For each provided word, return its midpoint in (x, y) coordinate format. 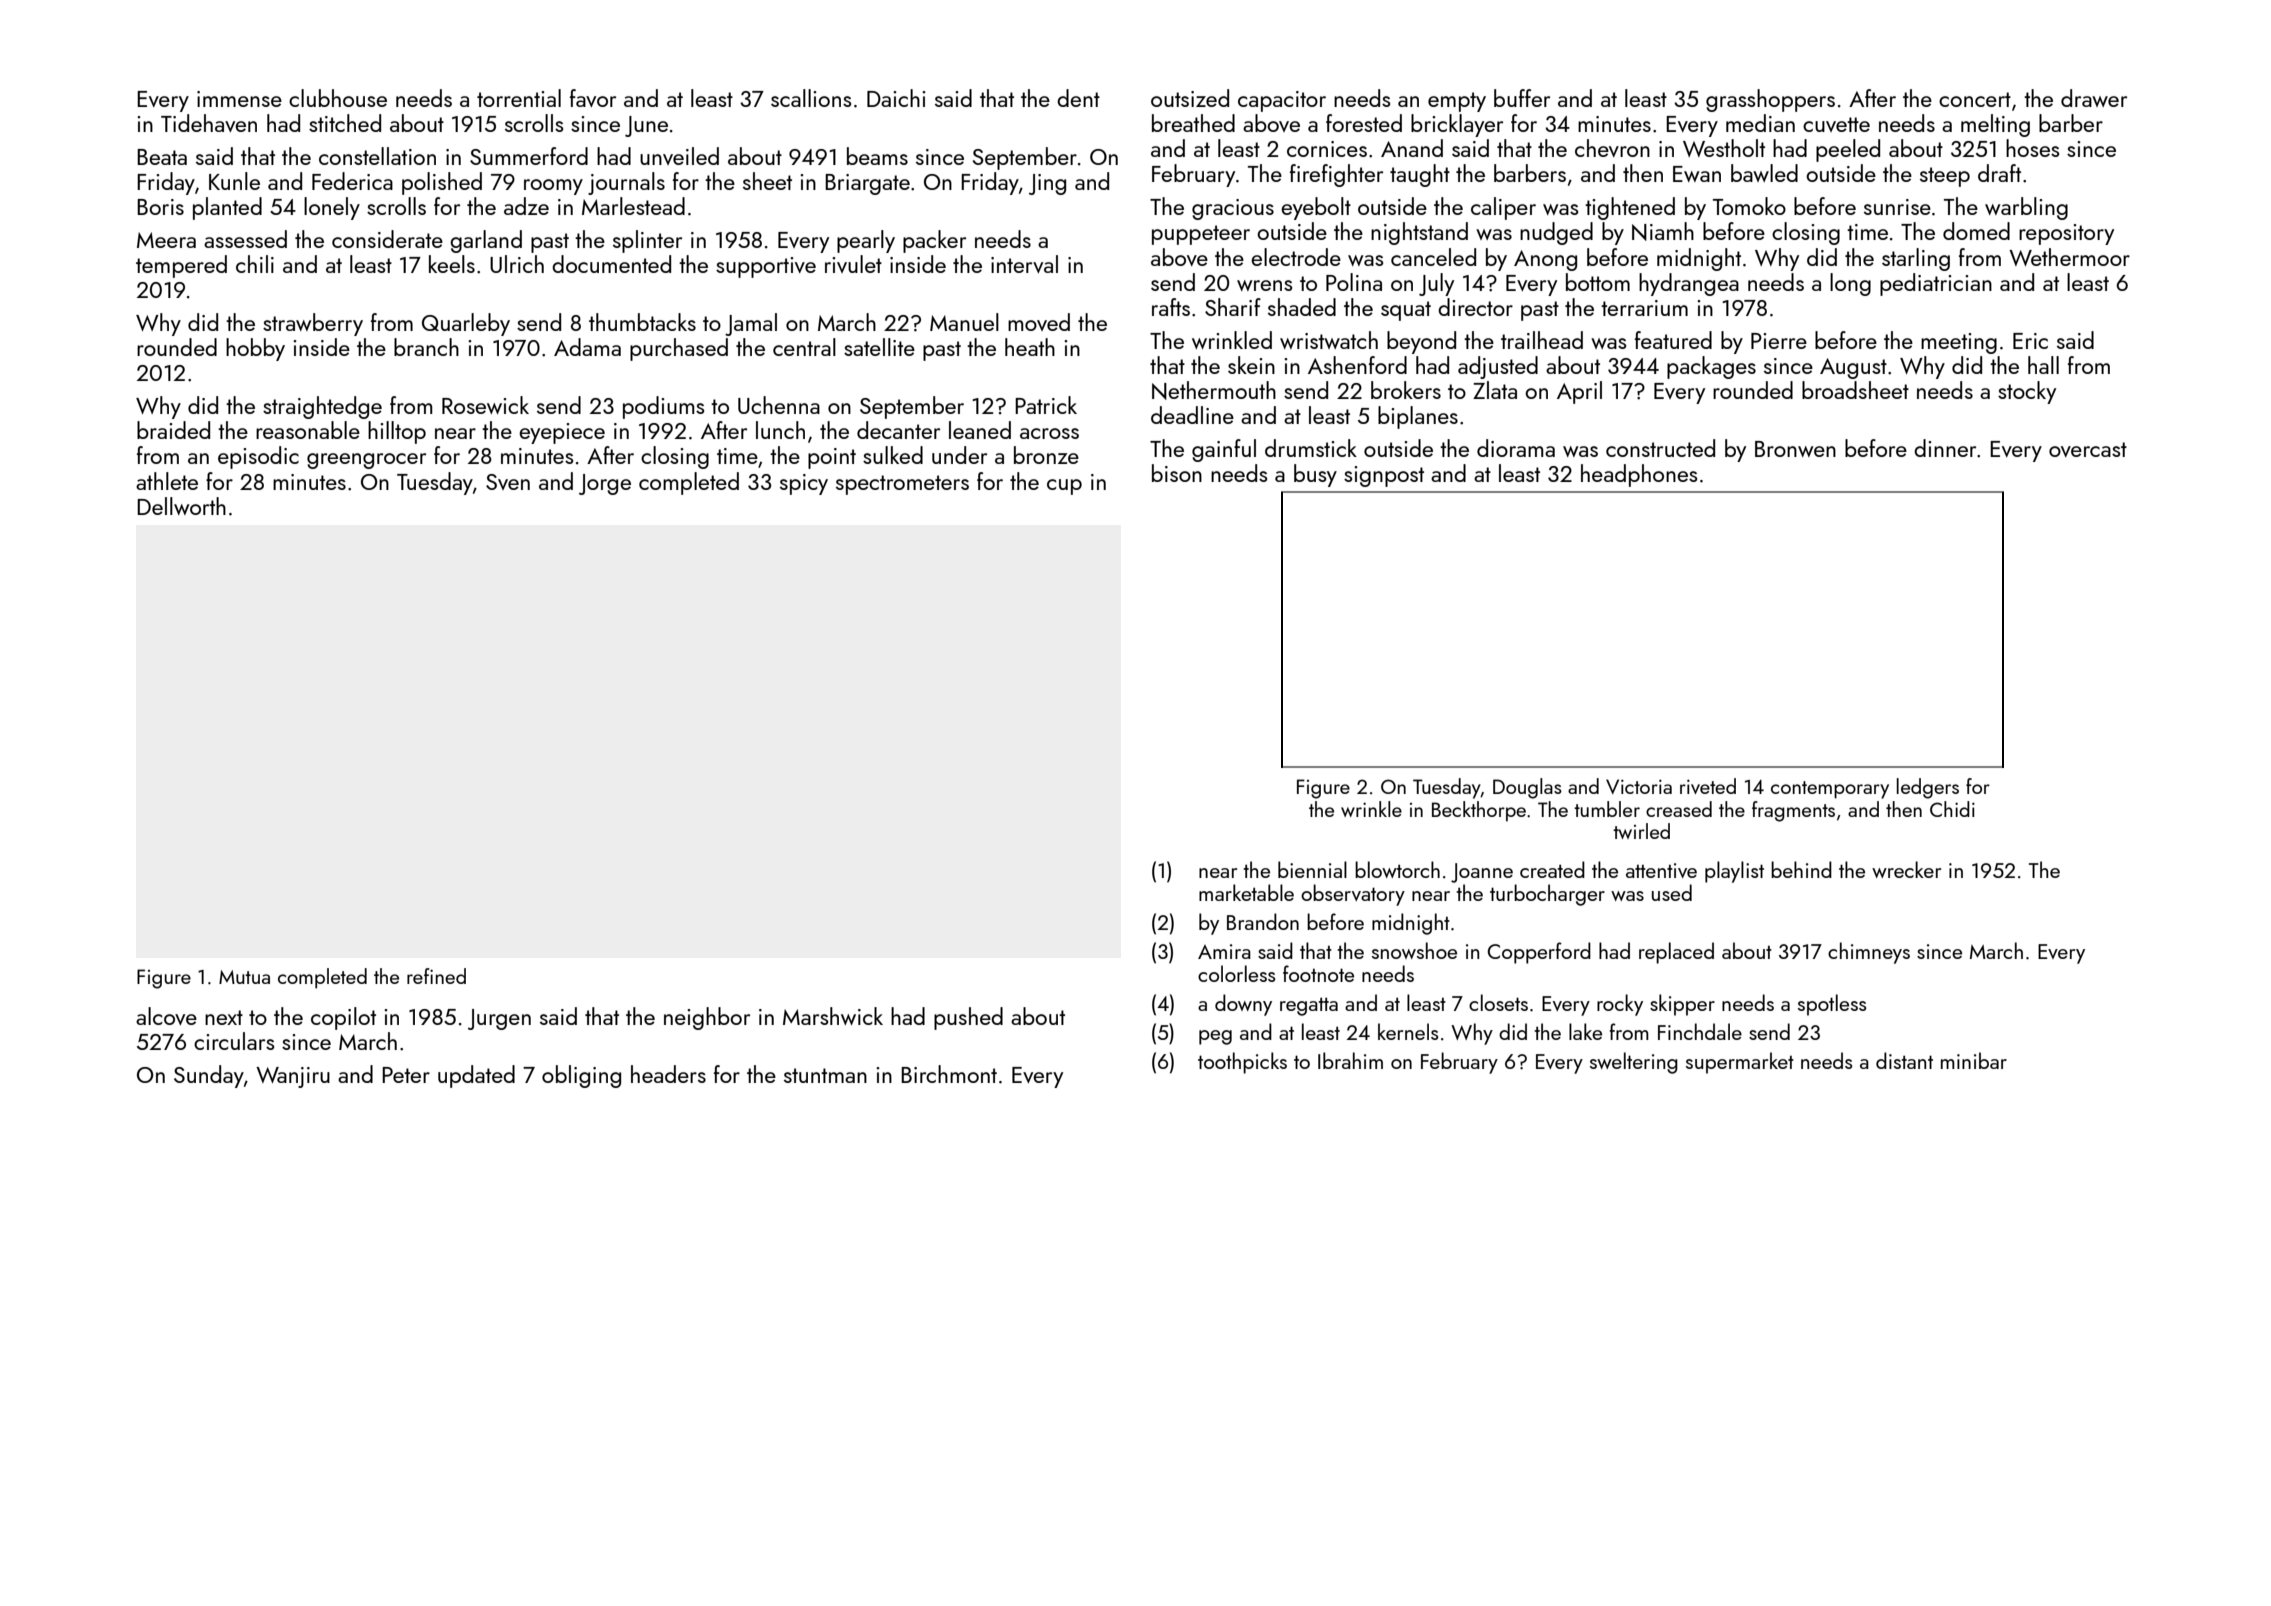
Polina (1354, 282)
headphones (1639, 475)
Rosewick (485, 405)
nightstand (1419, 233)
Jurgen (499, 1019)
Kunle (234, 181)
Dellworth (181, 506)
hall (2043, 365)
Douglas (1527, 788)
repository (2066, 234)
